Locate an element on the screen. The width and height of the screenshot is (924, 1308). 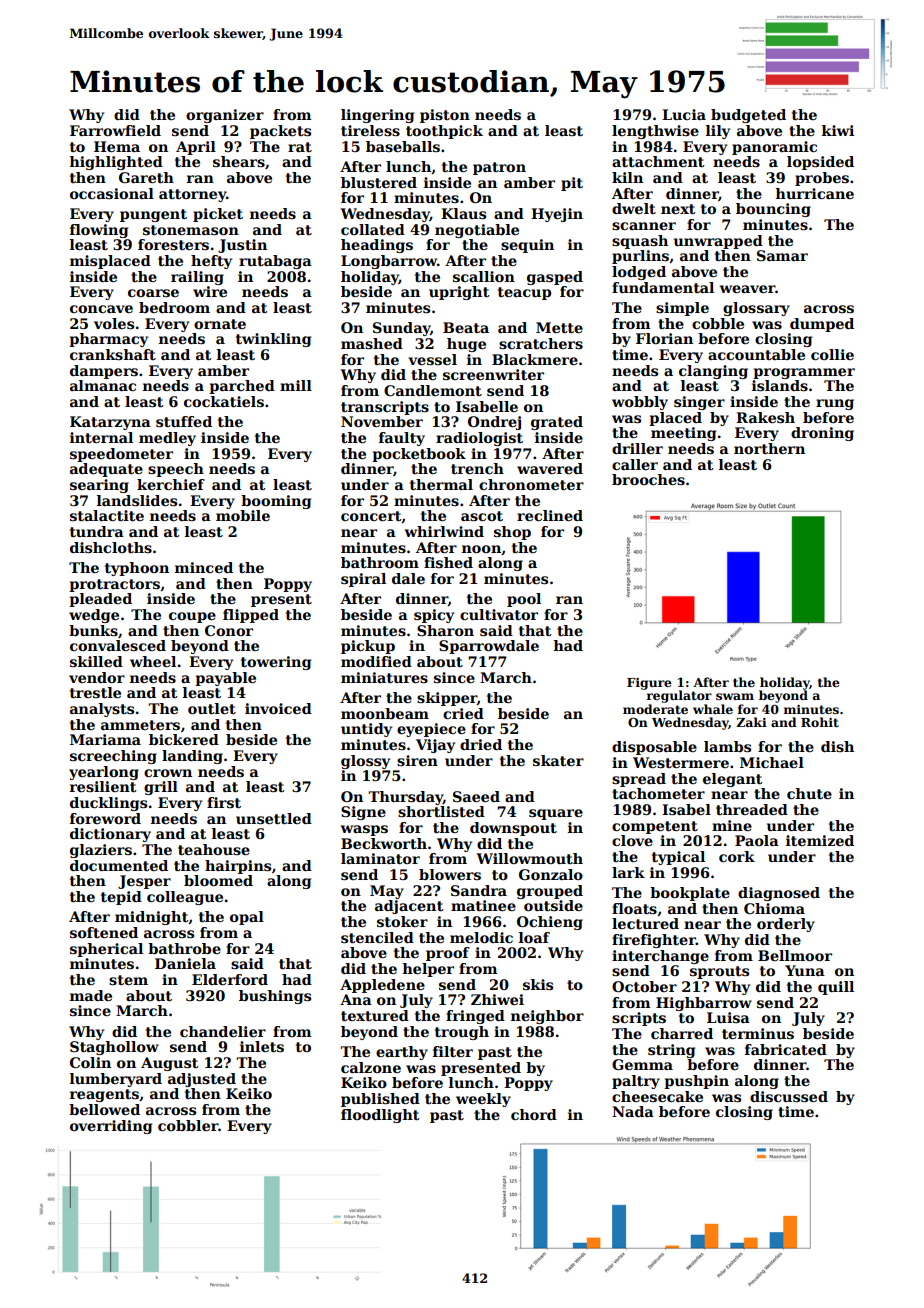
terminus is located at coordinates (758, 1033).
